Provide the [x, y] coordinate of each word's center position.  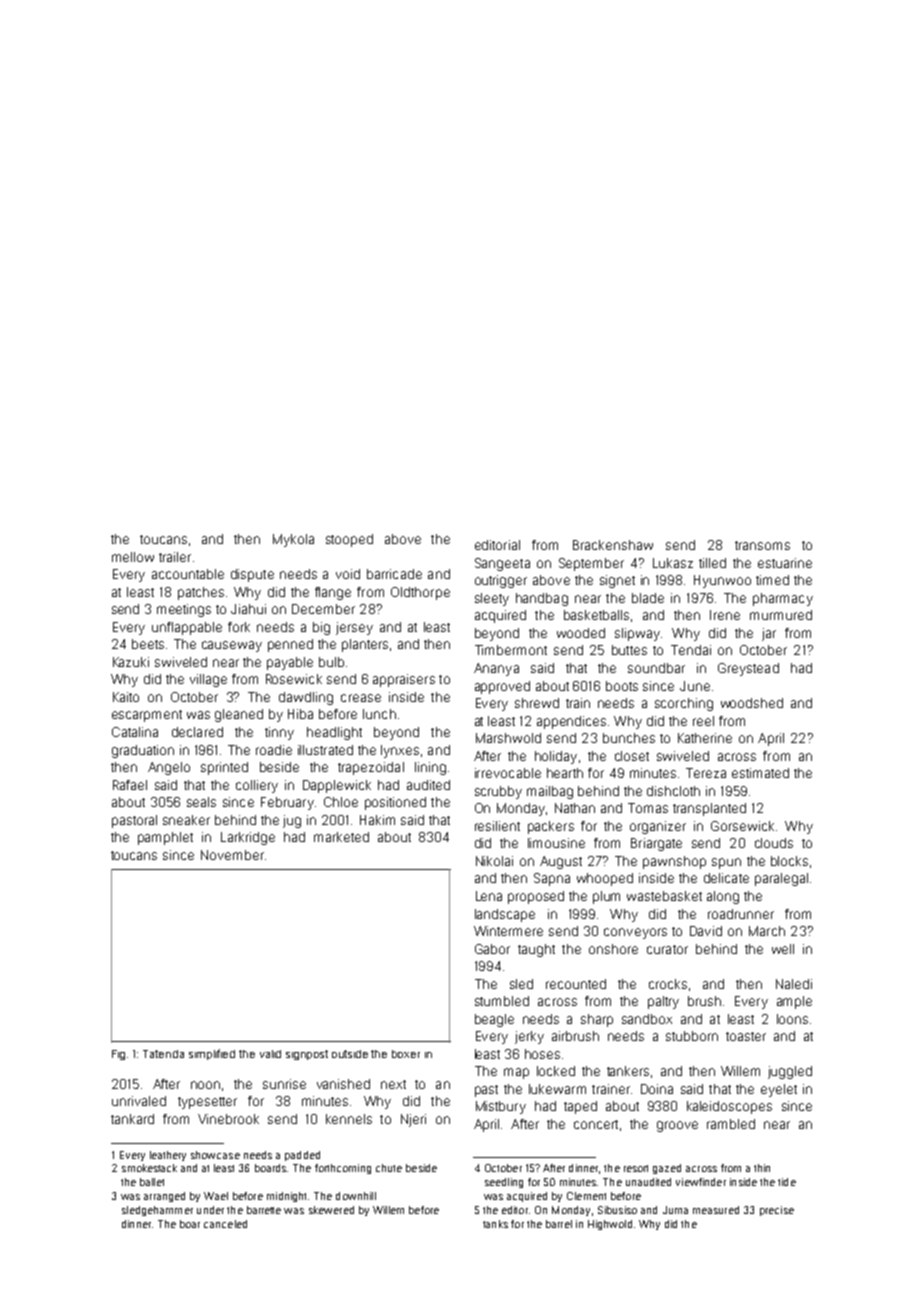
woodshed [752, 703]
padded [302, 1156]
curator [667, 949]
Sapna [552, 879]
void [348, 574]
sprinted [224, 768]
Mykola [293, 540]
